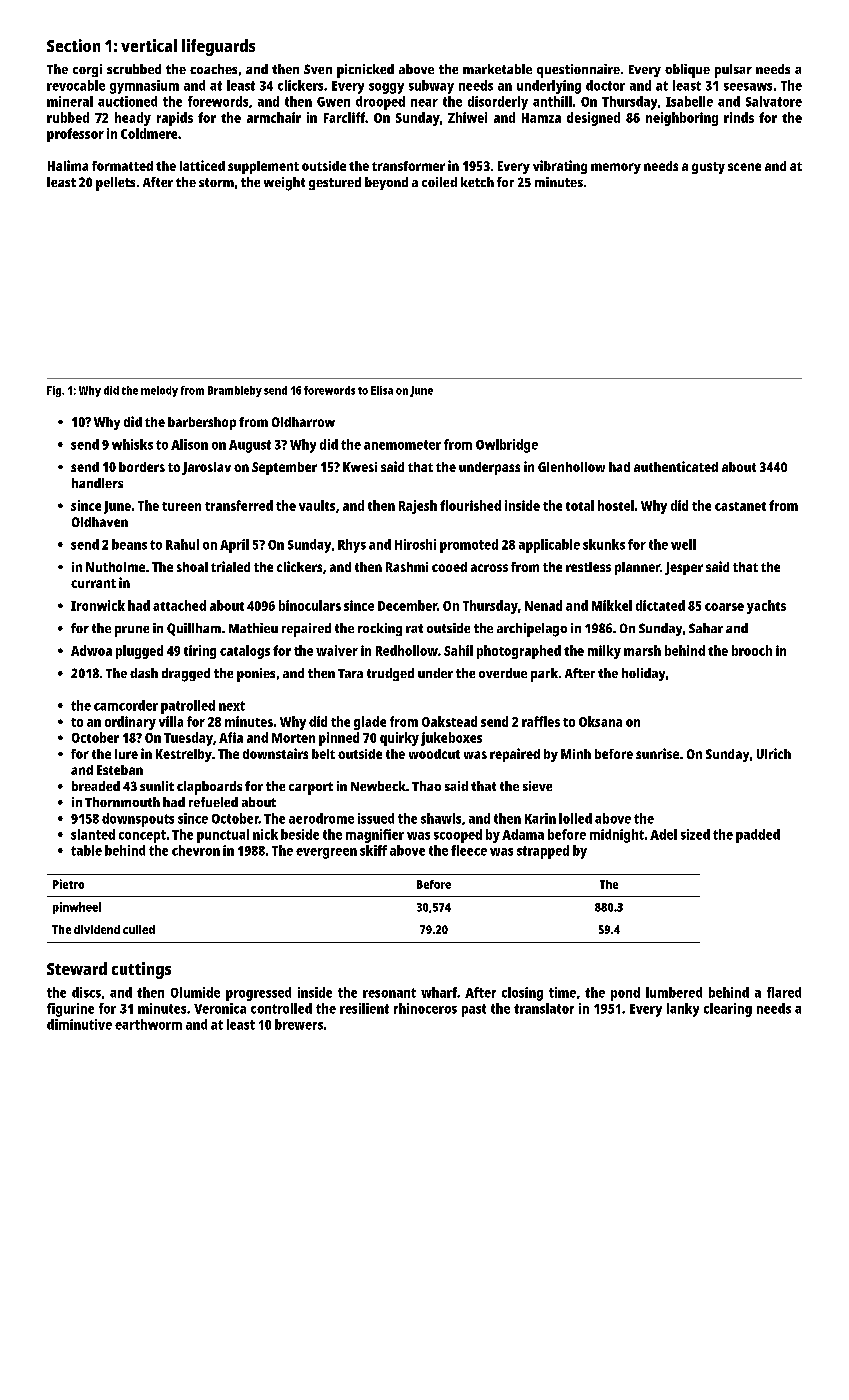 This screenshot has width=849, height=1400. What do you see at coordinates (458, 650) in the screenshot?
I see `Sahil` at bounding box center [458, 650].
